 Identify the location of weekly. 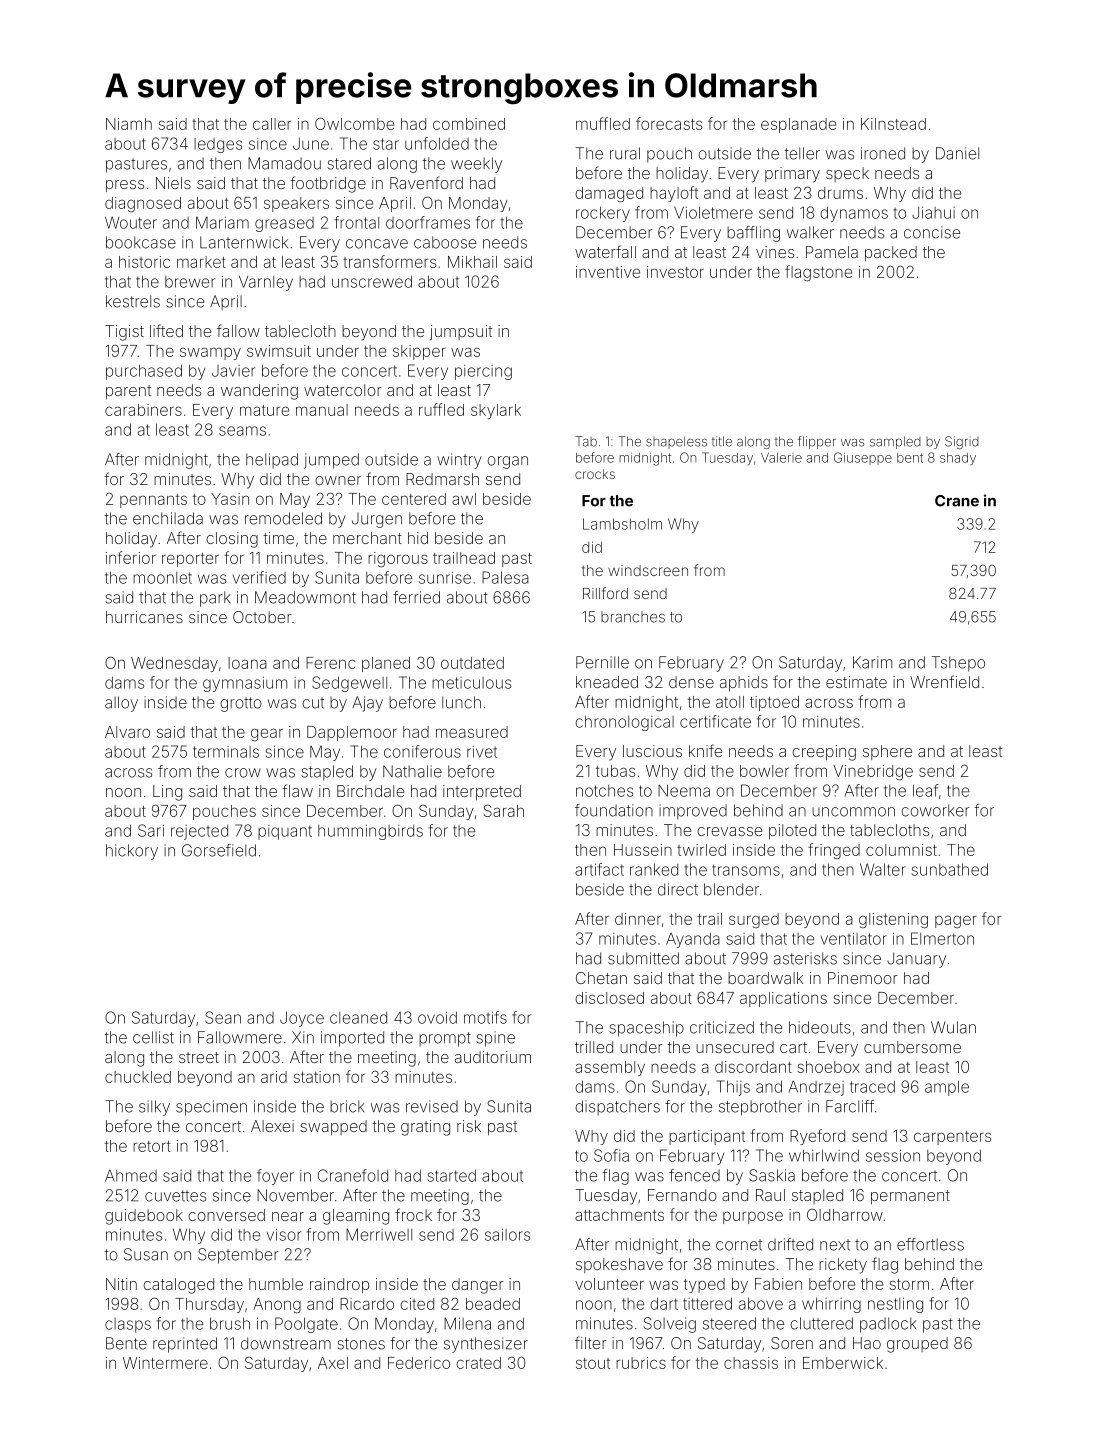
(476, 165).
